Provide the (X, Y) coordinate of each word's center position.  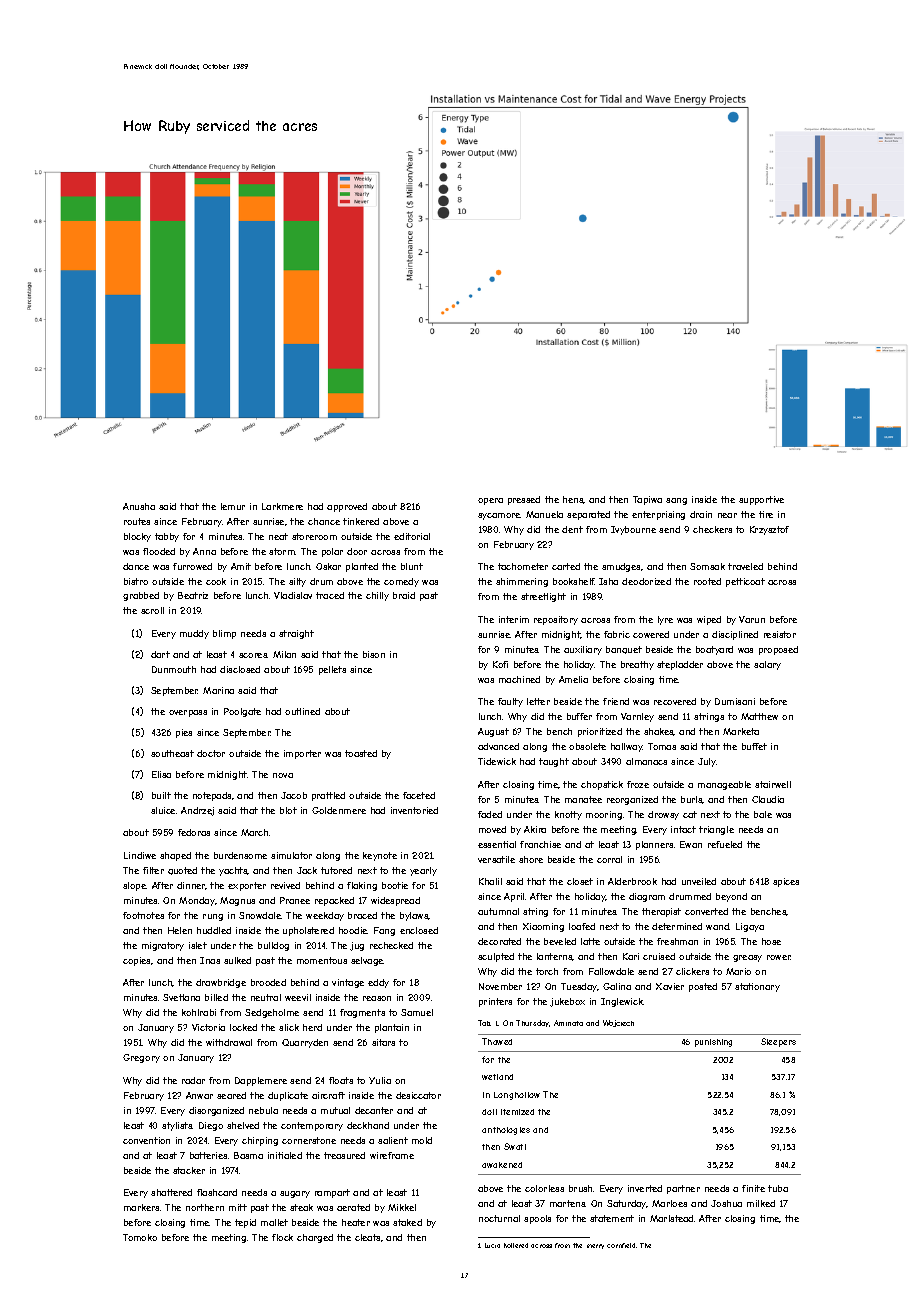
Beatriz (193, 595)
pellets (332, 670)
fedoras (194, 832)
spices (786, 882)
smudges (621, 567)
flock (282, 1237)
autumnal (498, 911)
